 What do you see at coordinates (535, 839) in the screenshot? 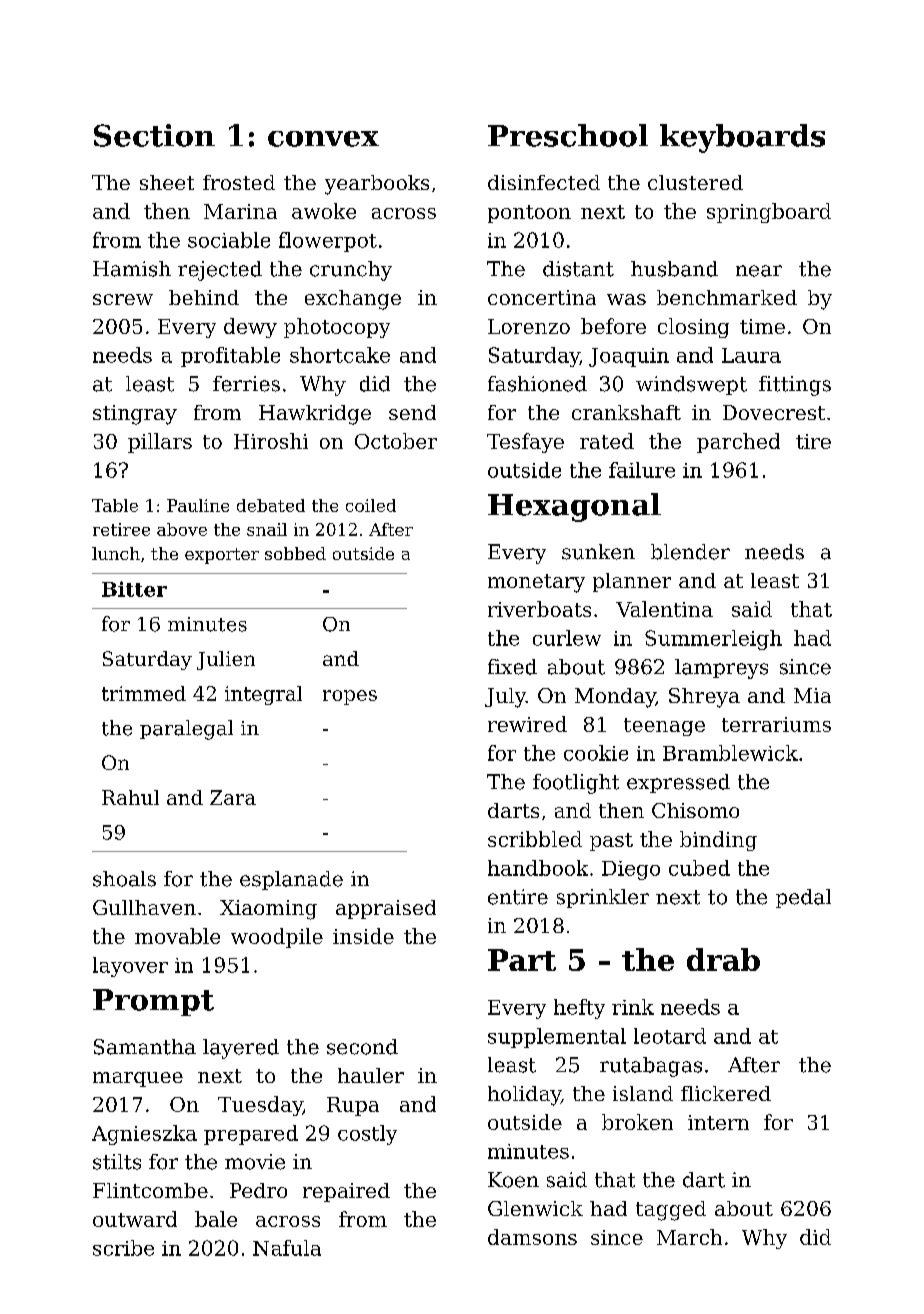
I see `scribbled` at bounding box center [535, 839].
